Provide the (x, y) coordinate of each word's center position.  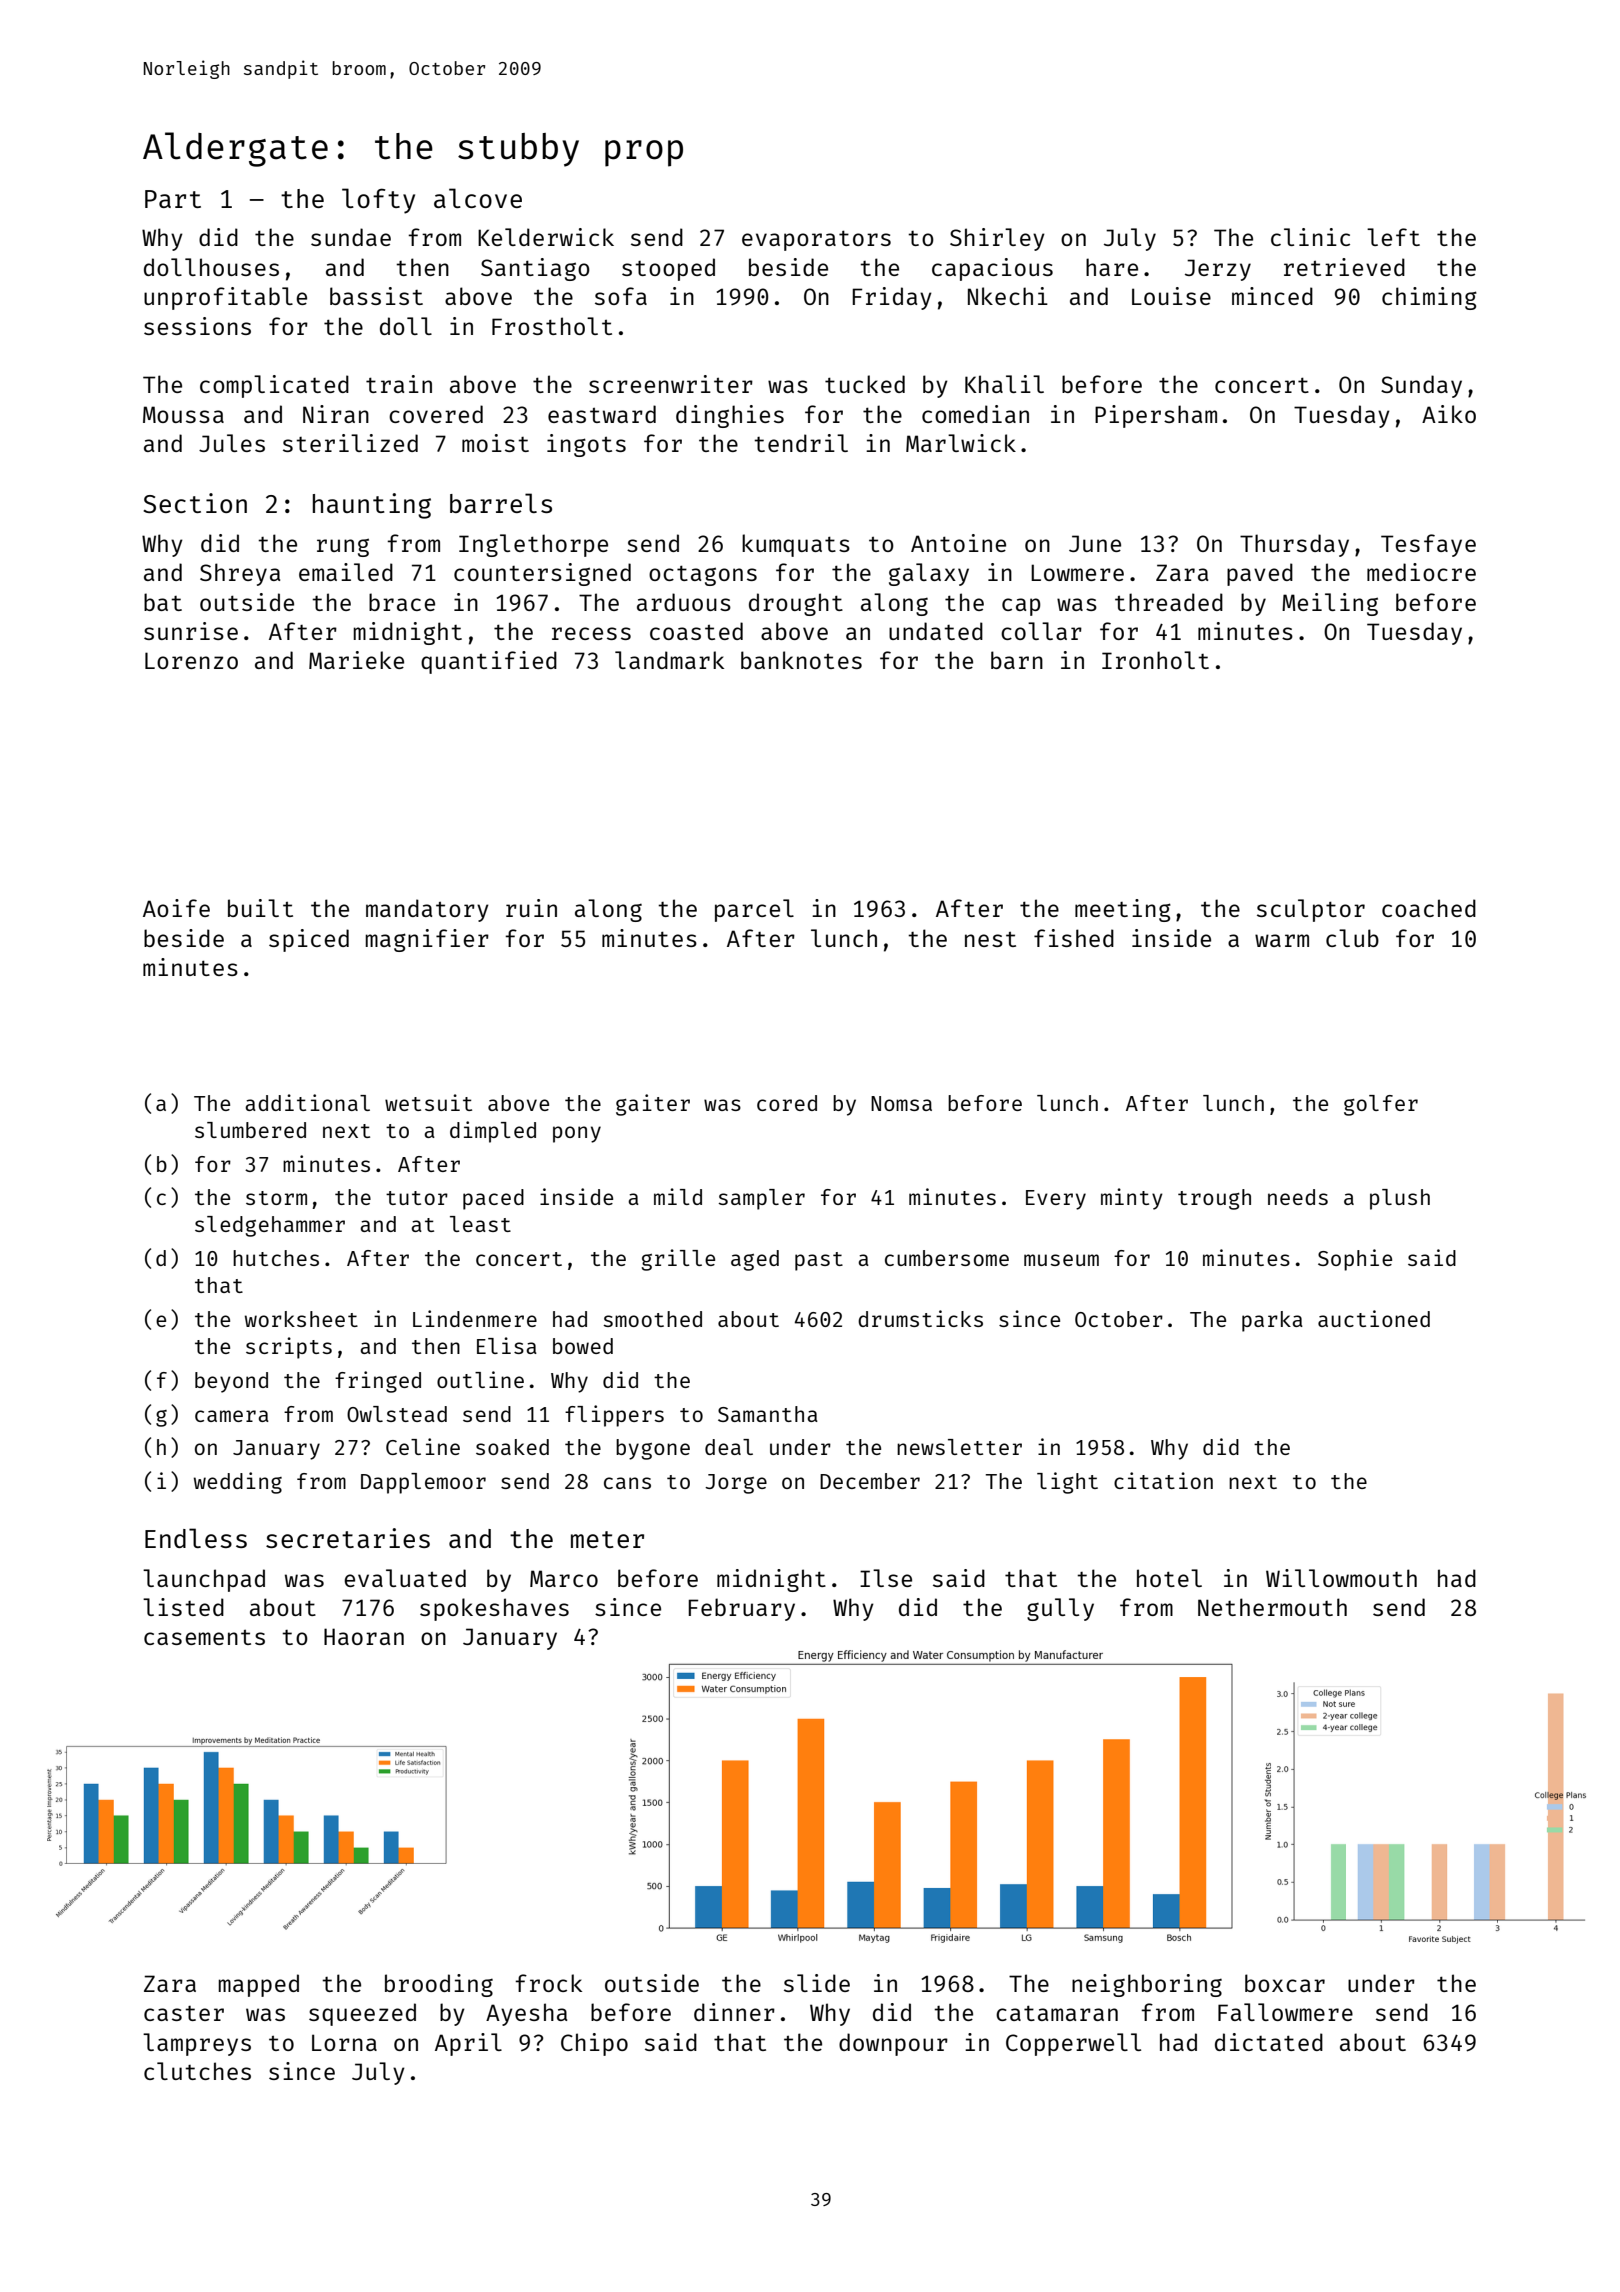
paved (1260, 574)
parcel (754, 910)
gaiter (653, 1105)
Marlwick (961, 443)
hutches (276, 1258)
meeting (1123, 910)
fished (1074, 938)
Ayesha (526, 2014)
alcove (478, 198)
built (260, 908)
